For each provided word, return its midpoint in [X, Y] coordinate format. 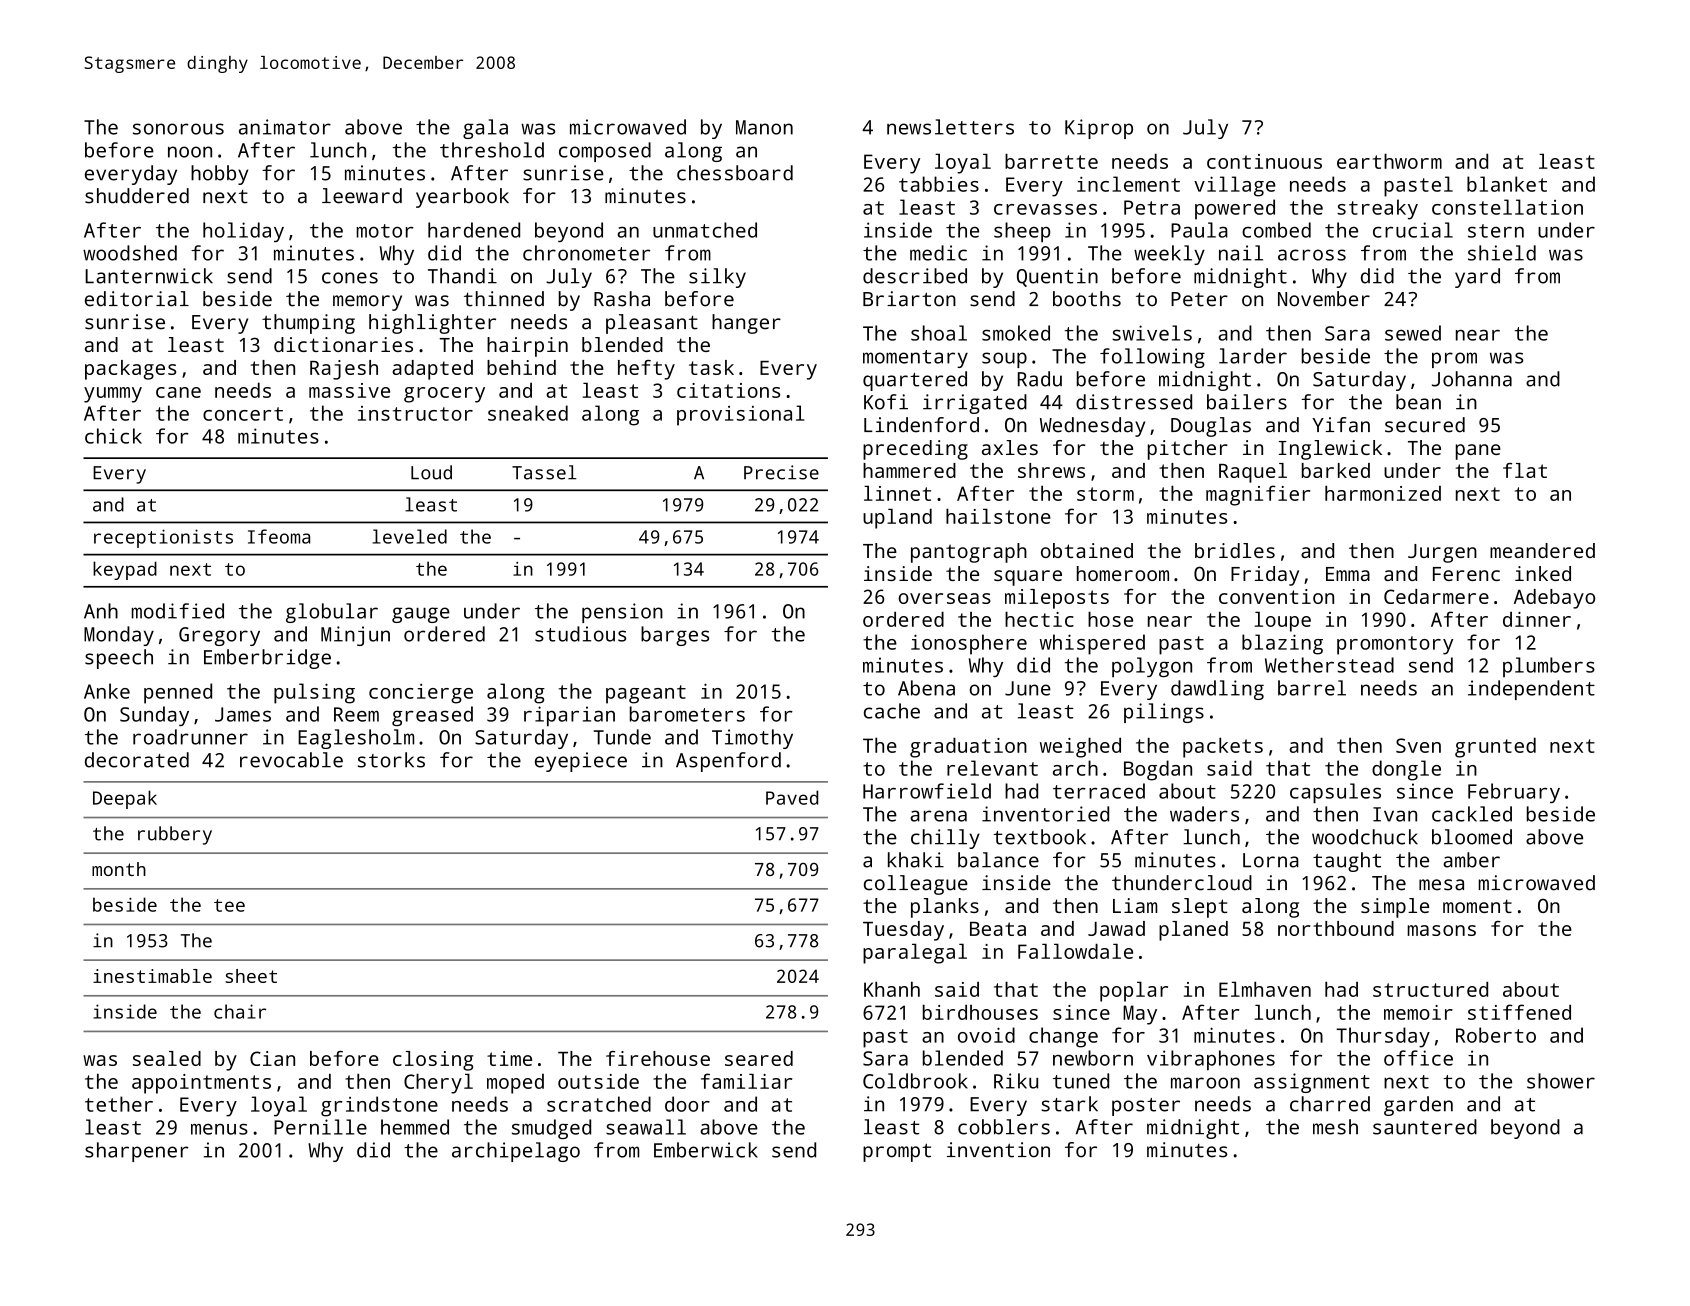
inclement [1128, 184]
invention [998, 1150]
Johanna [1472, 379]
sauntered [1425, 1127]
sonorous [178, 129]
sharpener [137, 1152]
